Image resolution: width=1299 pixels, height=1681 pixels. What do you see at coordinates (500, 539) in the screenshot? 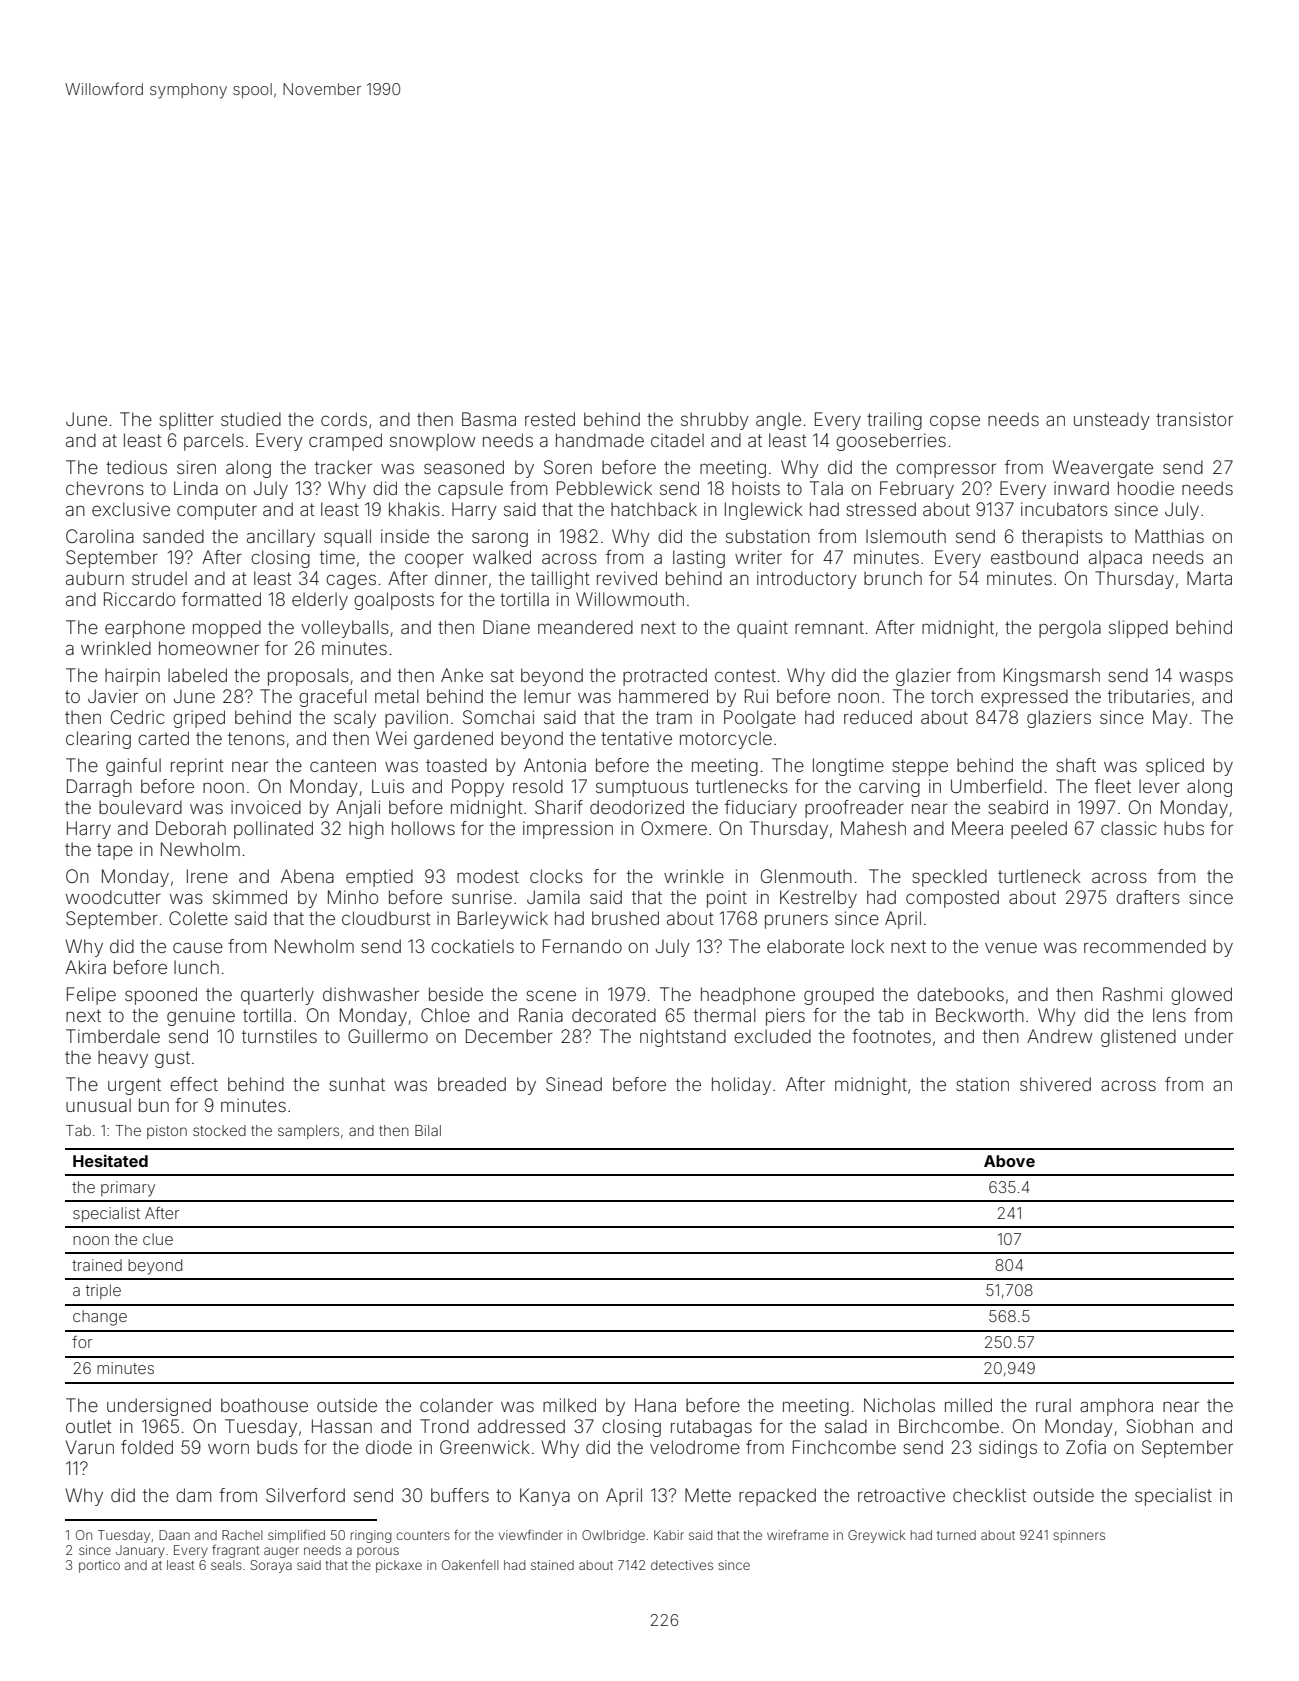
I see `sarong` at bounding box center [500, 539].
